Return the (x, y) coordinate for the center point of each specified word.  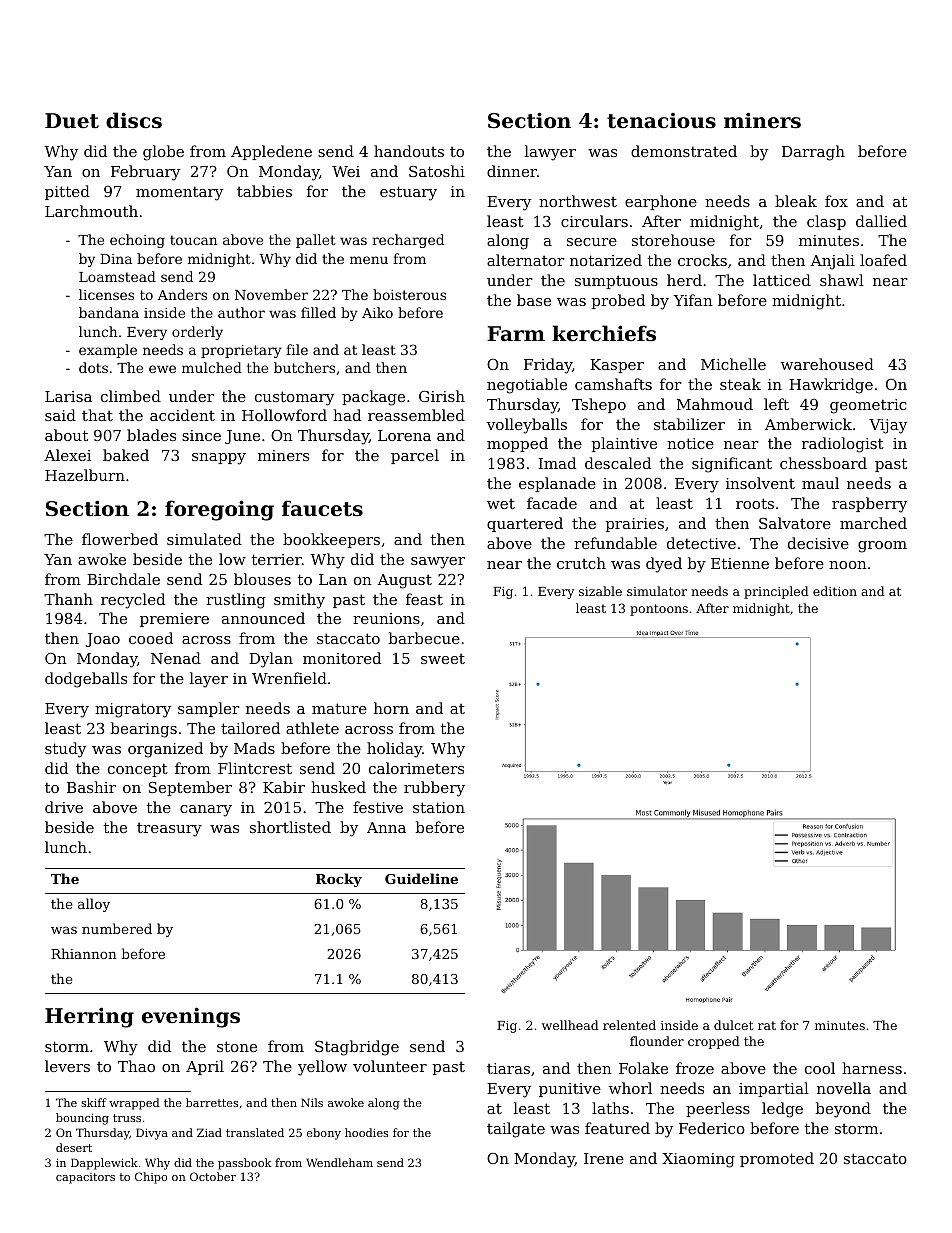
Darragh (813, 153)
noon (848, 565)
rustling (236, 601)
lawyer (550, 153)
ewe (162, 369)
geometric (868, 406)
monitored (342, 658)
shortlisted (290, 827)
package (373, 398)
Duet (72, 121)
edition (835, 591)
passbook (245, 1164)
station (439, 807)
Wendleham (339, 1162)
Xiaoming (698, 1160)
